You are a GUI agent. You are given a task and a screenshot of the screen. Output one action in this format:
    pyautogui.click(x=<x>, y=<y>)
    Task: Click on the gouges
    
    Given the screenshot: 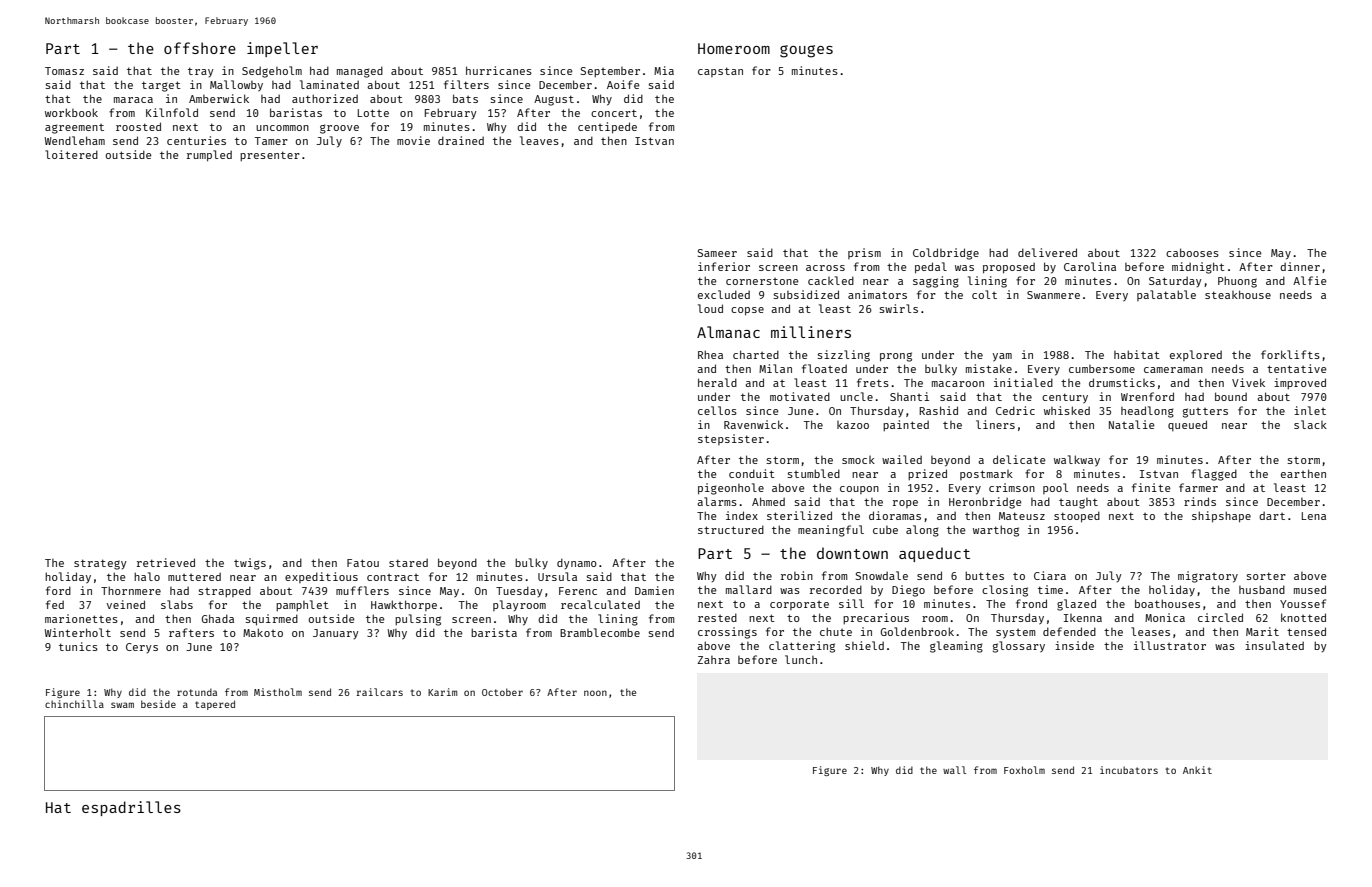 What is the action you would take?
    pyautogui.click(x=806, y=51)
